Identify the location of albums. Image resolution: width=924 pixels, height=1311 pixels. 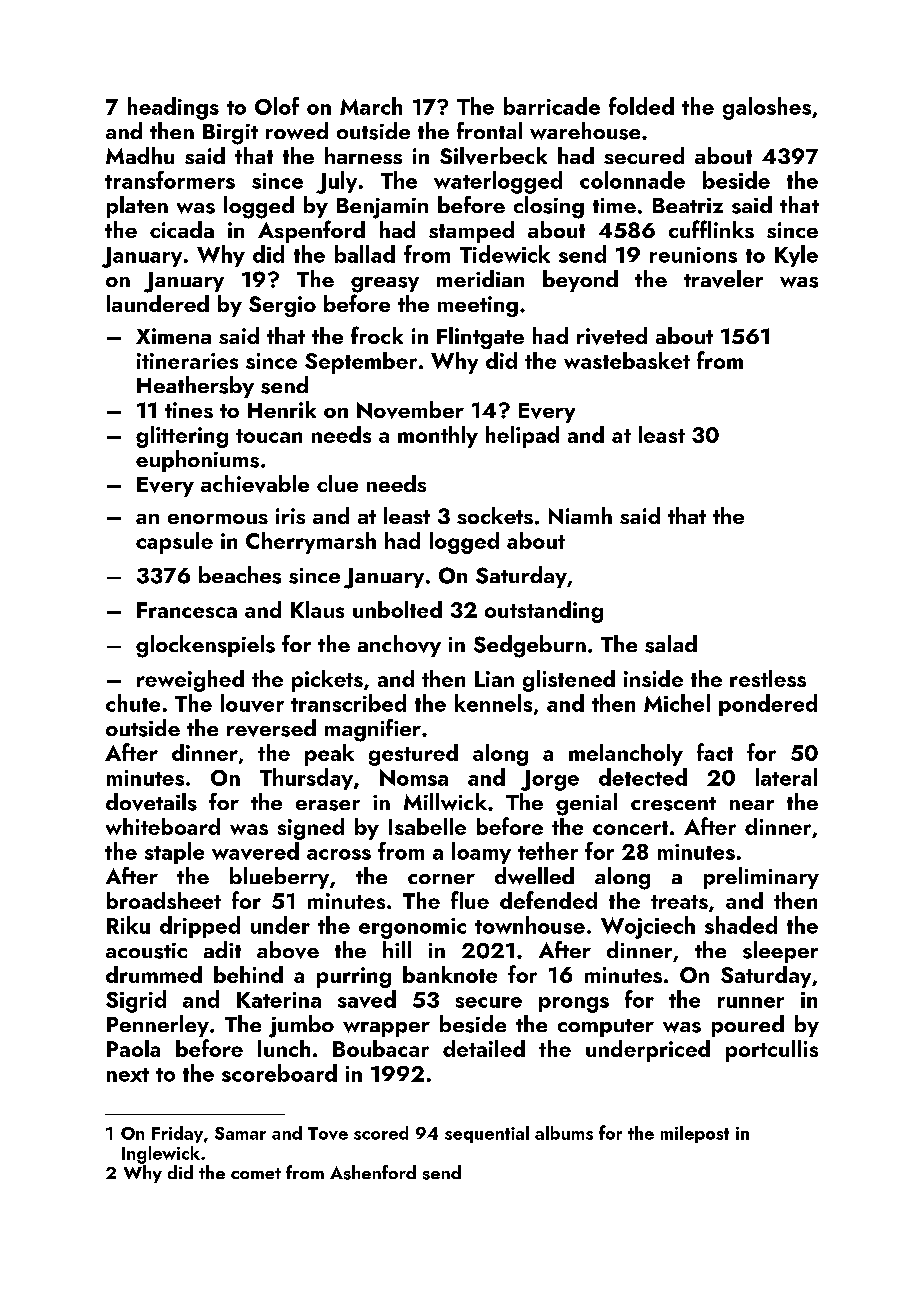
(564, 1133).
